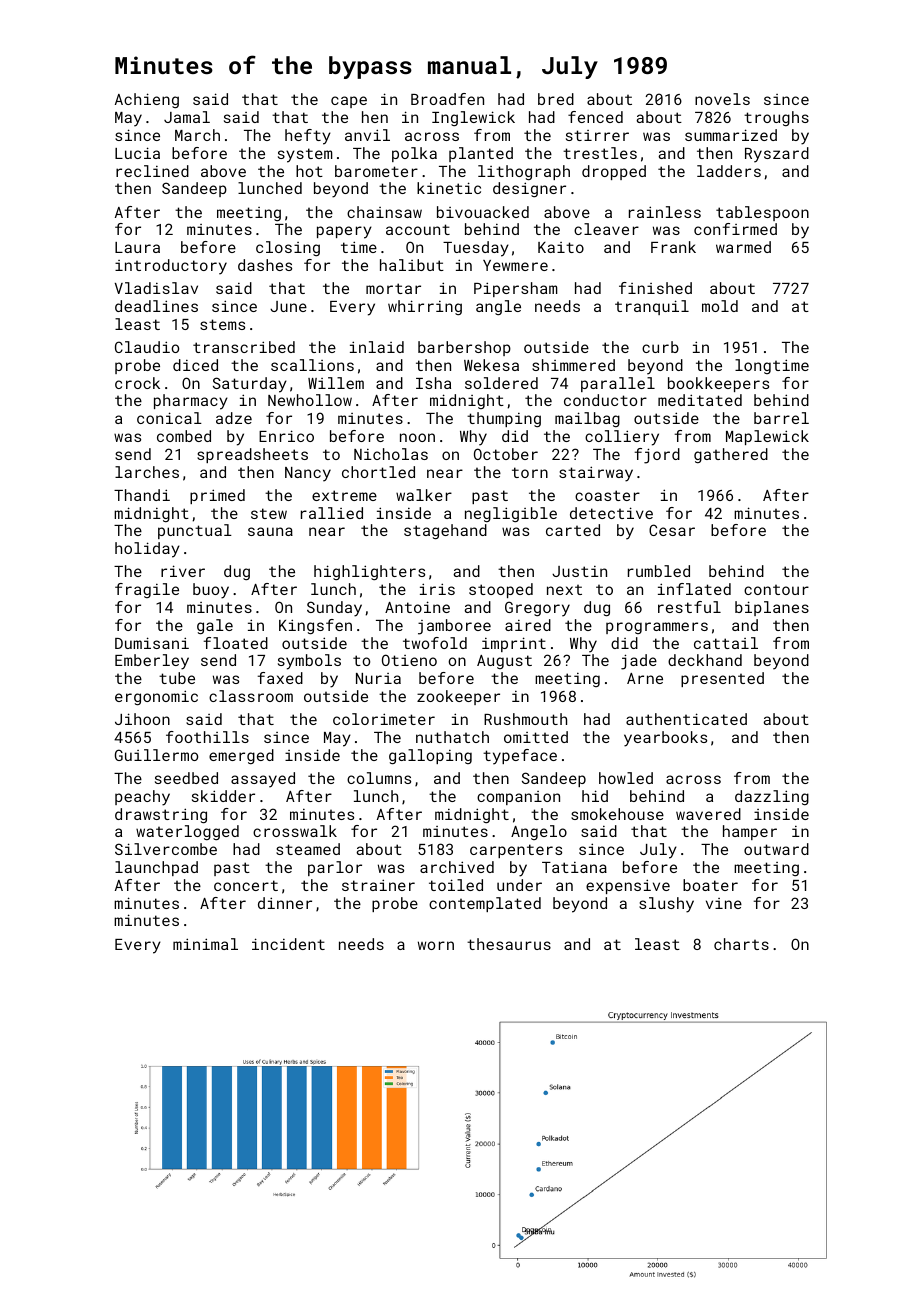 This image has width=924, height=1314. Describe the element at coordinates (424, 495) in the image. I see `walker` at that location.
